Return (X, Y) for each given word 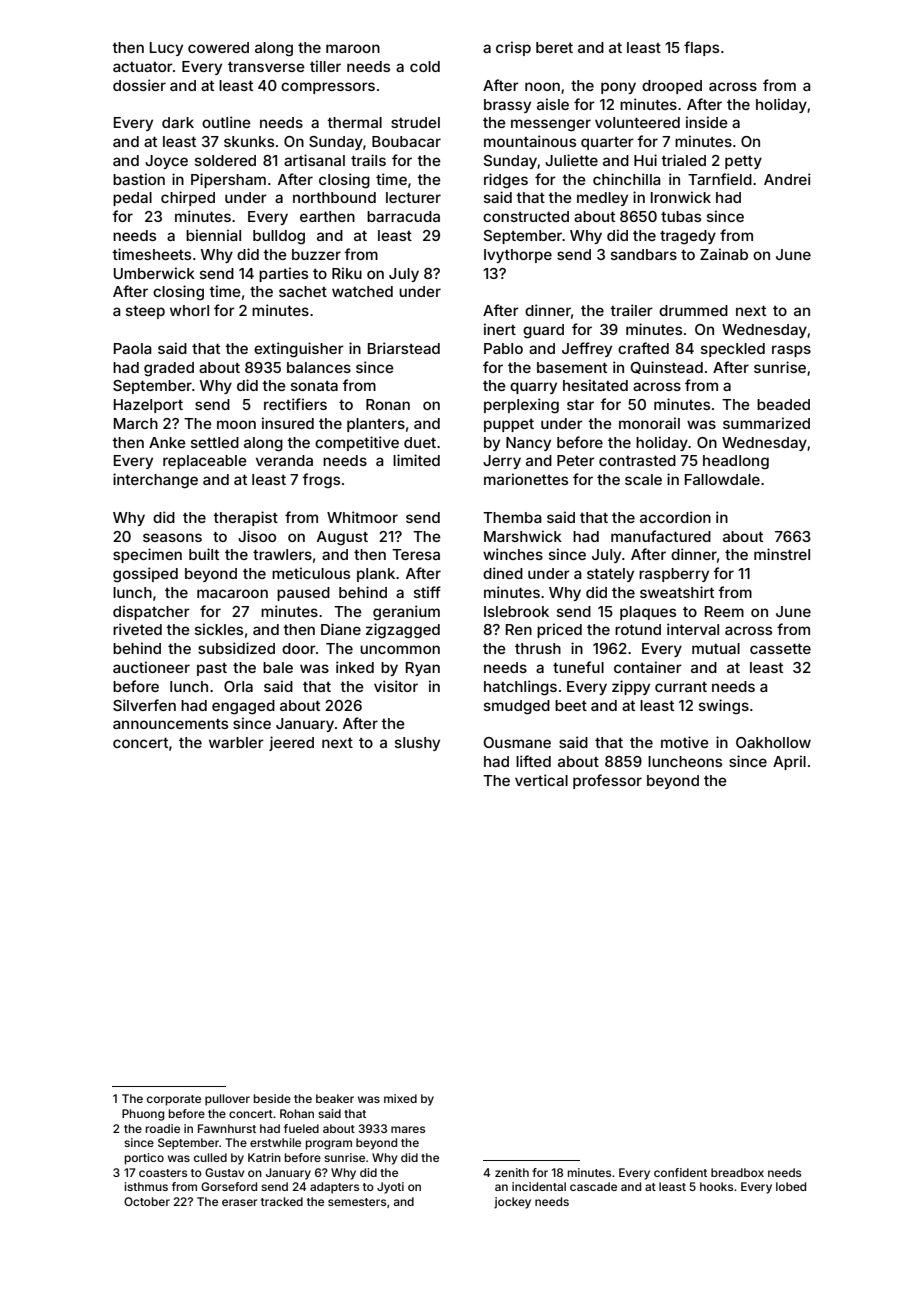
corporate (174, 1100)
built (204, 554)
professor (607, 781)
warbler (236, 742)
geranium (406, 613)
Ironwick (681, 197)
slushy (417, 744)
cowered (218, 47)
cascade (593, 1186)
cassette (780, 648)
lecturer (413, 197)
